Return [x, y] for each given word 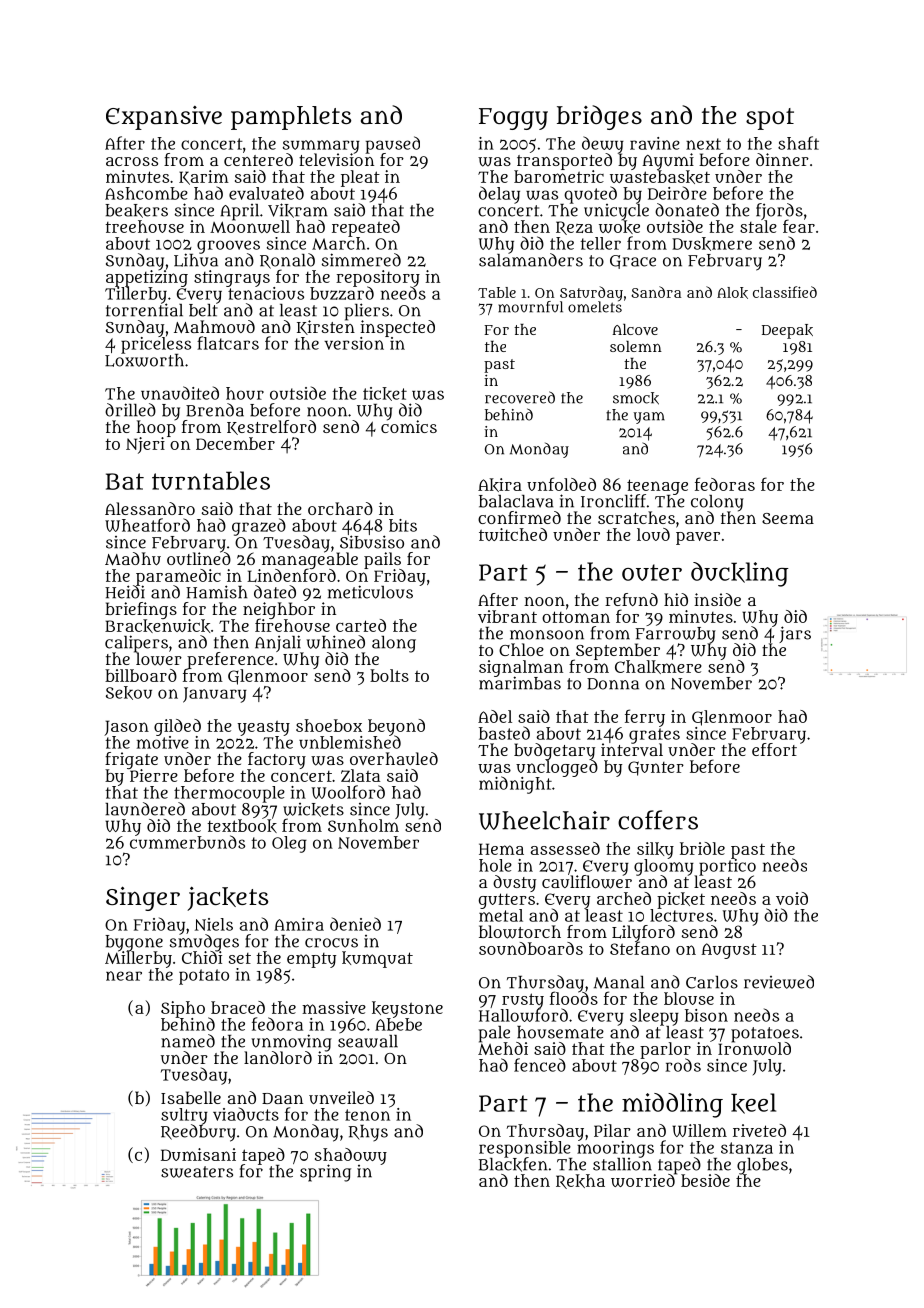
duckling [740, 574]
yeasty [263, 728]
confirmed [519, 517]
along [394, 644]
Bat [125, 481]
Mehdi [503, 1048]
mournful [530, 307]
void [792, 898]
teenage [657, 487]
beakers [136, 211]
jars [795, 635]
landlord [278, 1057]
